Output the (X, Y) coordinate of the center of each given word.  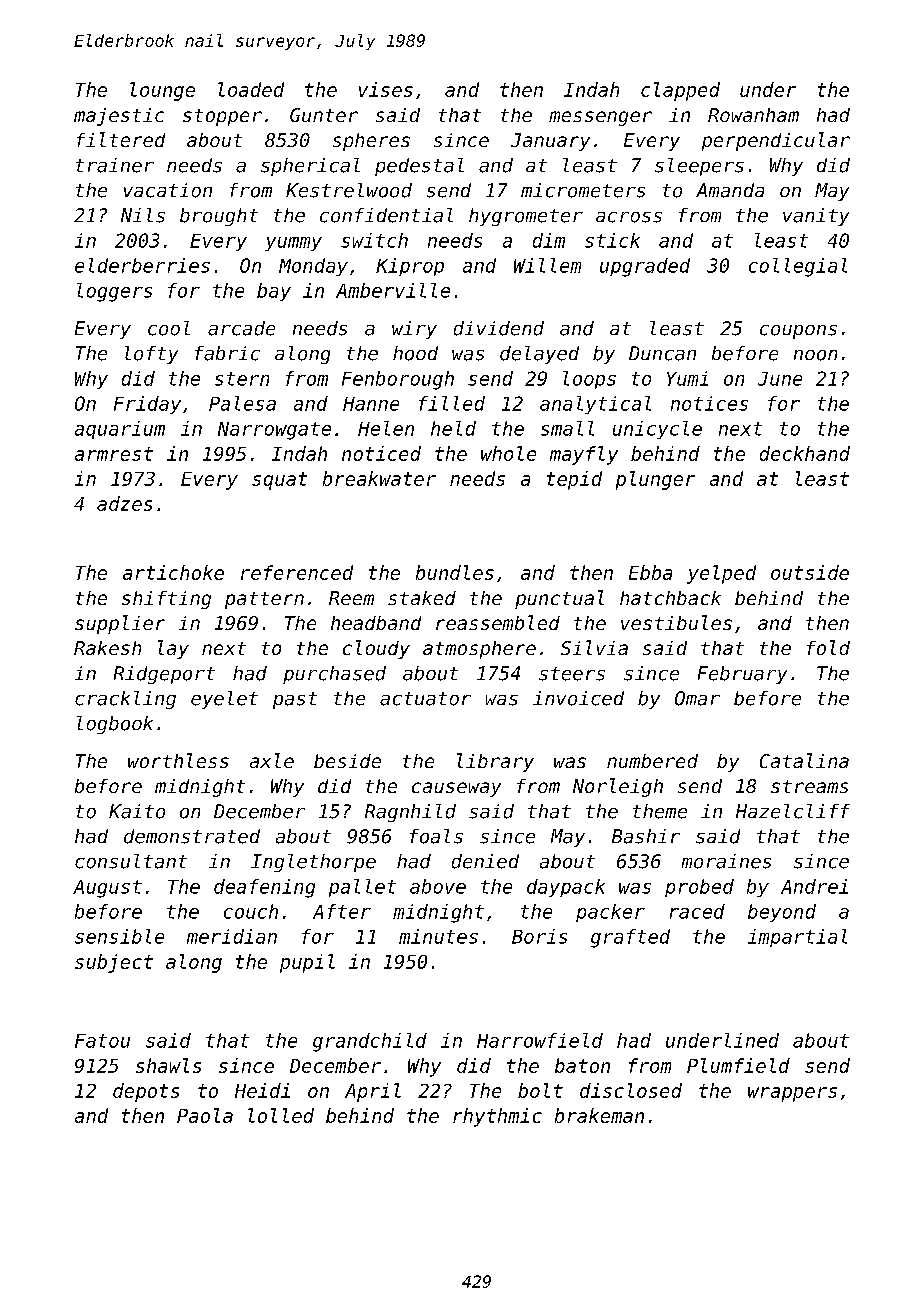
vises (386, 89)
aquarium (120, 430)
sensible (119, 936)
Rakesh (107, 648)
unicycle (657, 430)
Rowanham (753, 115)
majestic (119, 117)
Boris (539, 936)
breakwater (379, 478)
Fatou (102, 1041)
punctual (559, 599)
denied (485, 861)
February (742, 675)
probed (699, 888)
